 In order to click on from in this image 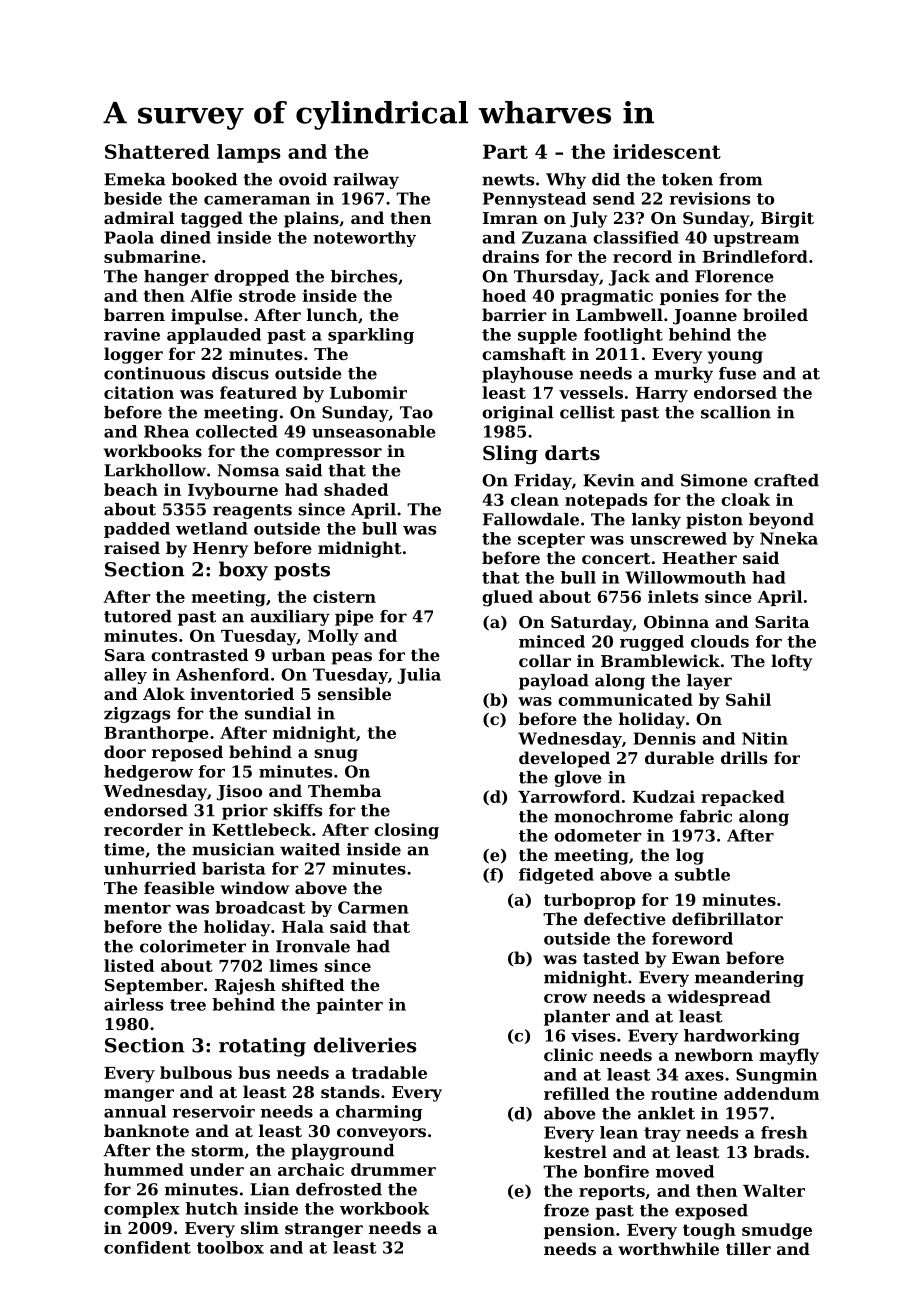, I will do `click(741, 179)`.
